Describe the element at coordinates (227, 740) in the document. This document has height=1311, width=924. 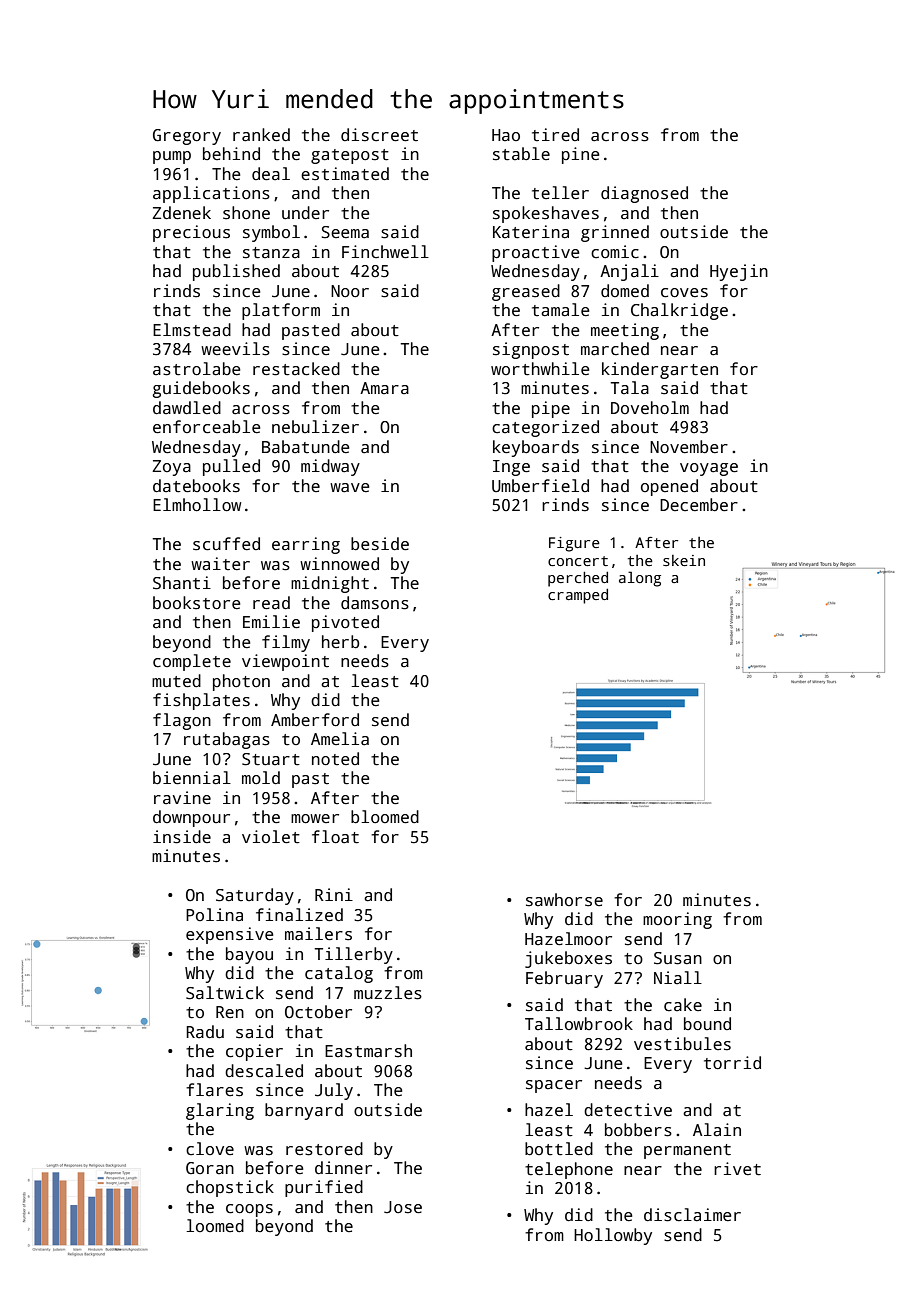
I see `rutabagas` at that location.
